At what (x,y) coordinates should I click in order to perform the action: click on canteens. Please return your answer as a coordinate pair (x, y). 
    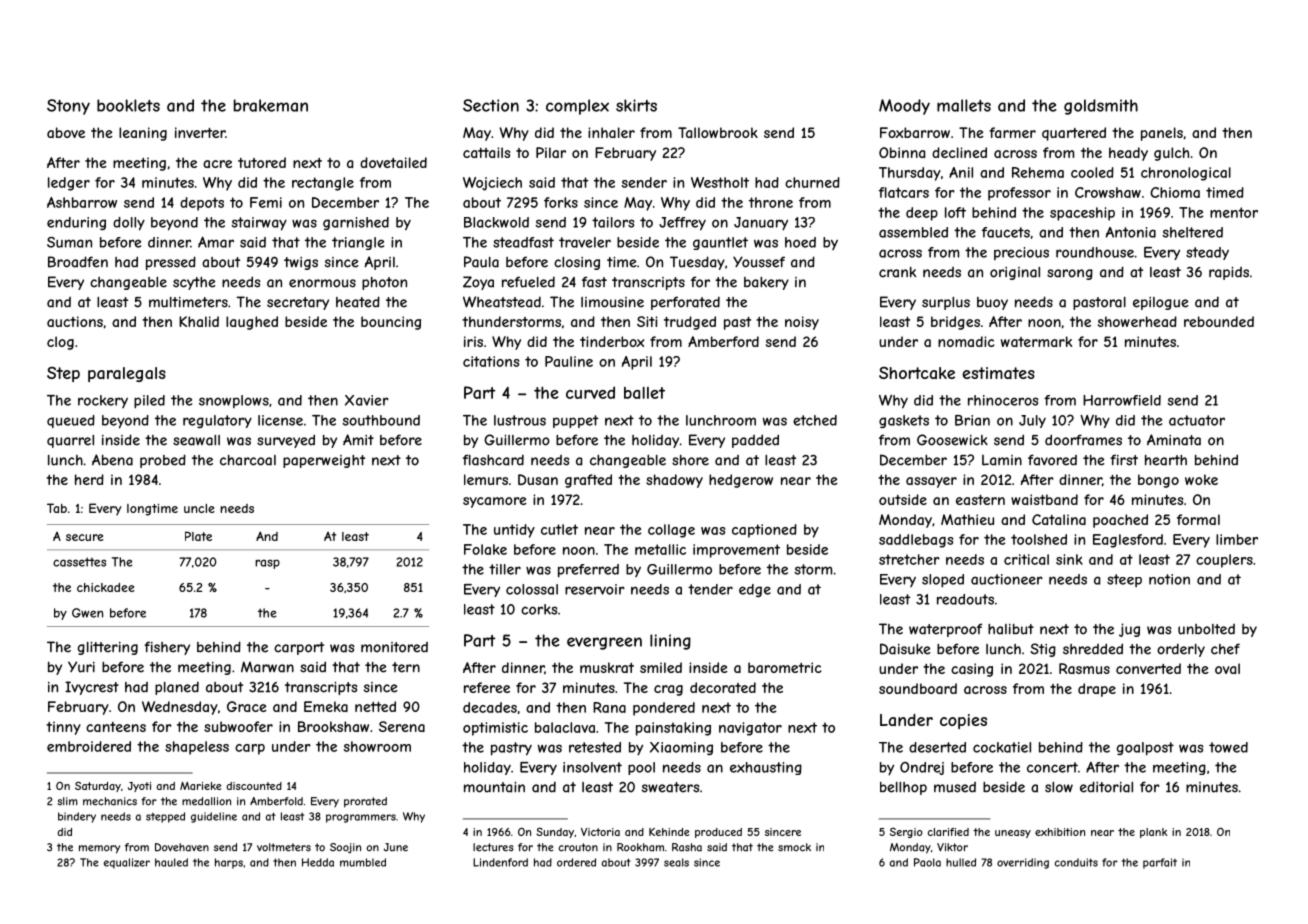
    Looking at the image, I should click on (116, 727).
